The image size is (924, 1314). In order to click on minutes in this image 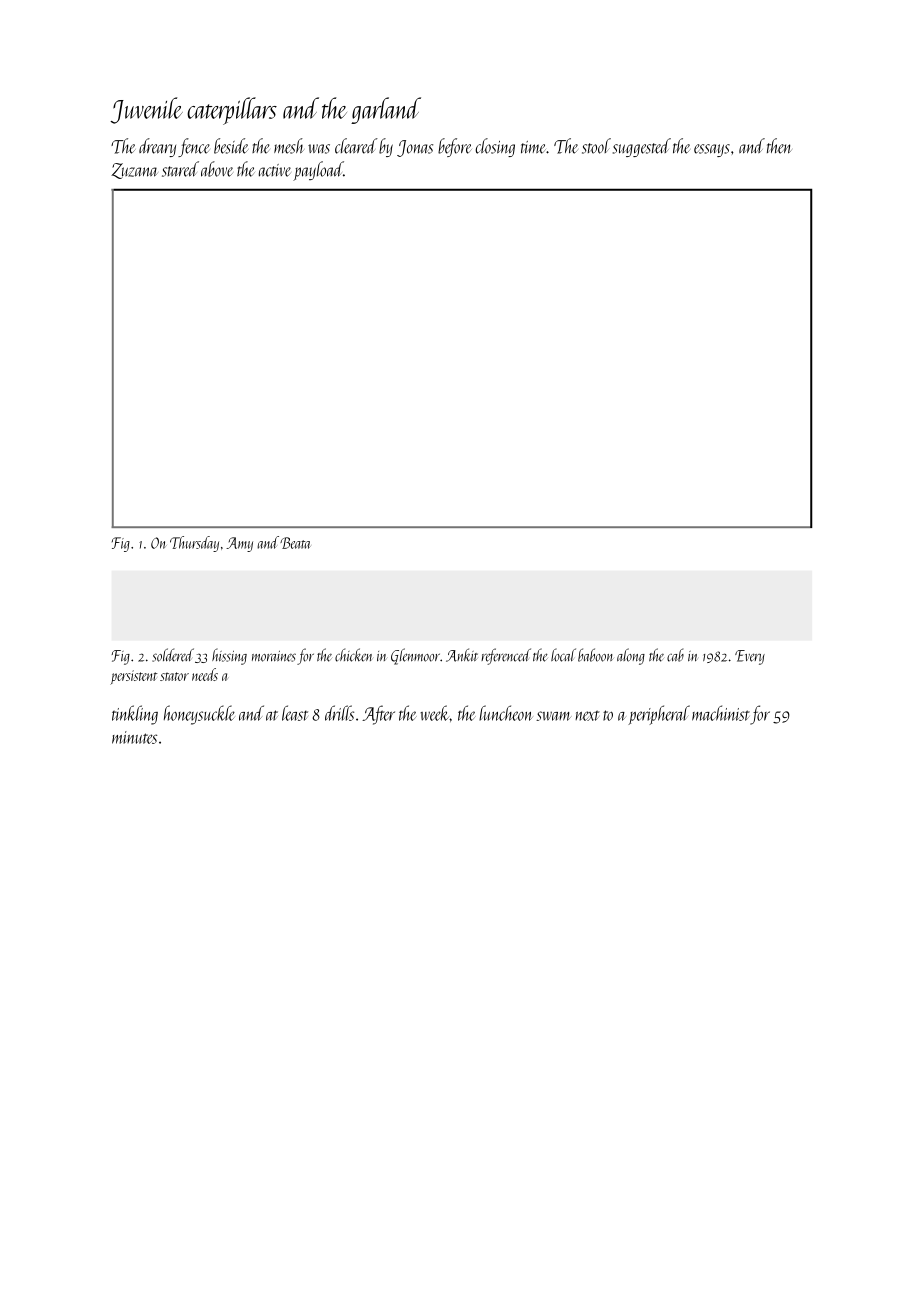, I will do `click(134, 737)`.
